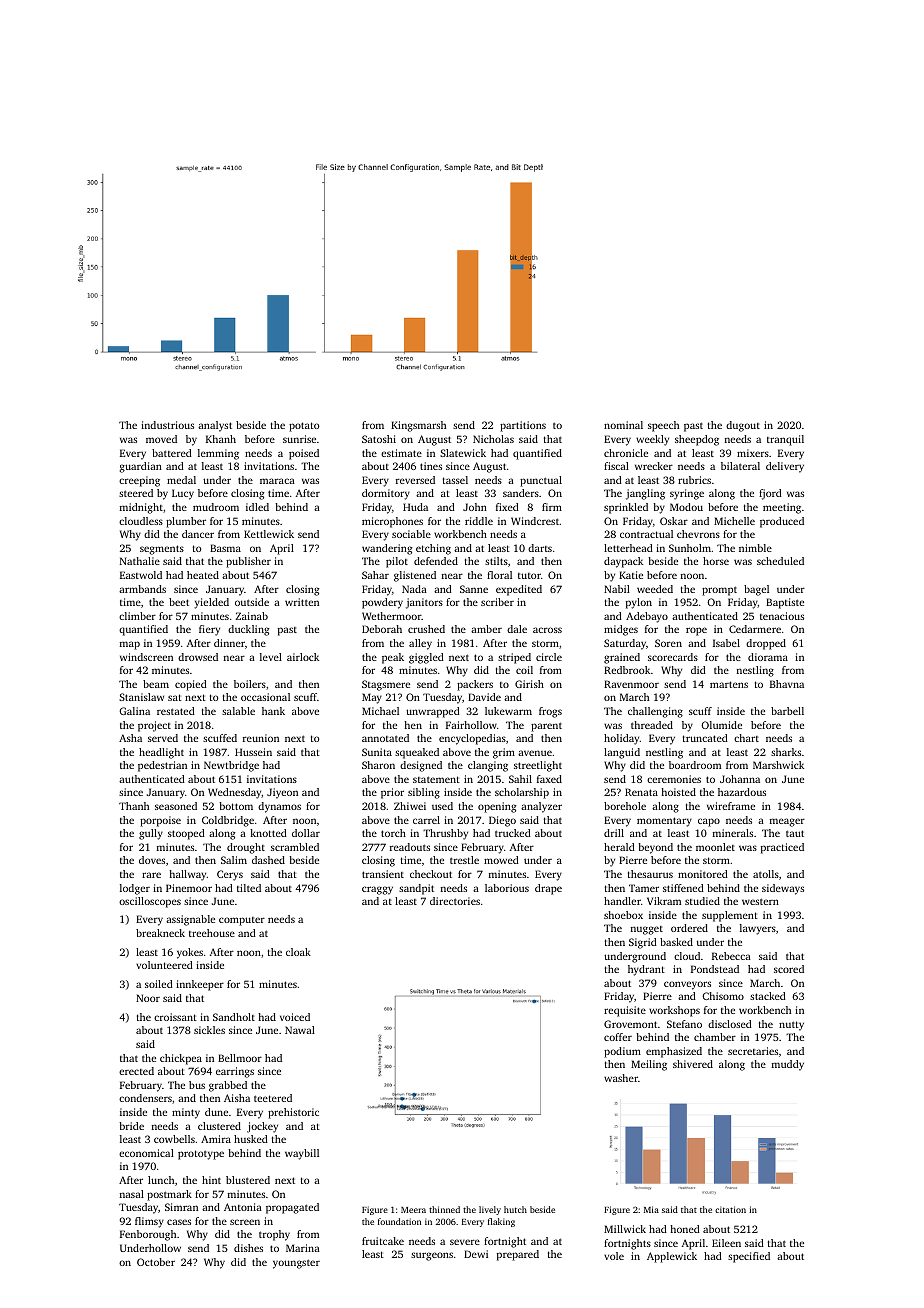 This document has width=924, height=1308. Describe the element at coordinates (163, 738) in the document. I see `served` at that location.
